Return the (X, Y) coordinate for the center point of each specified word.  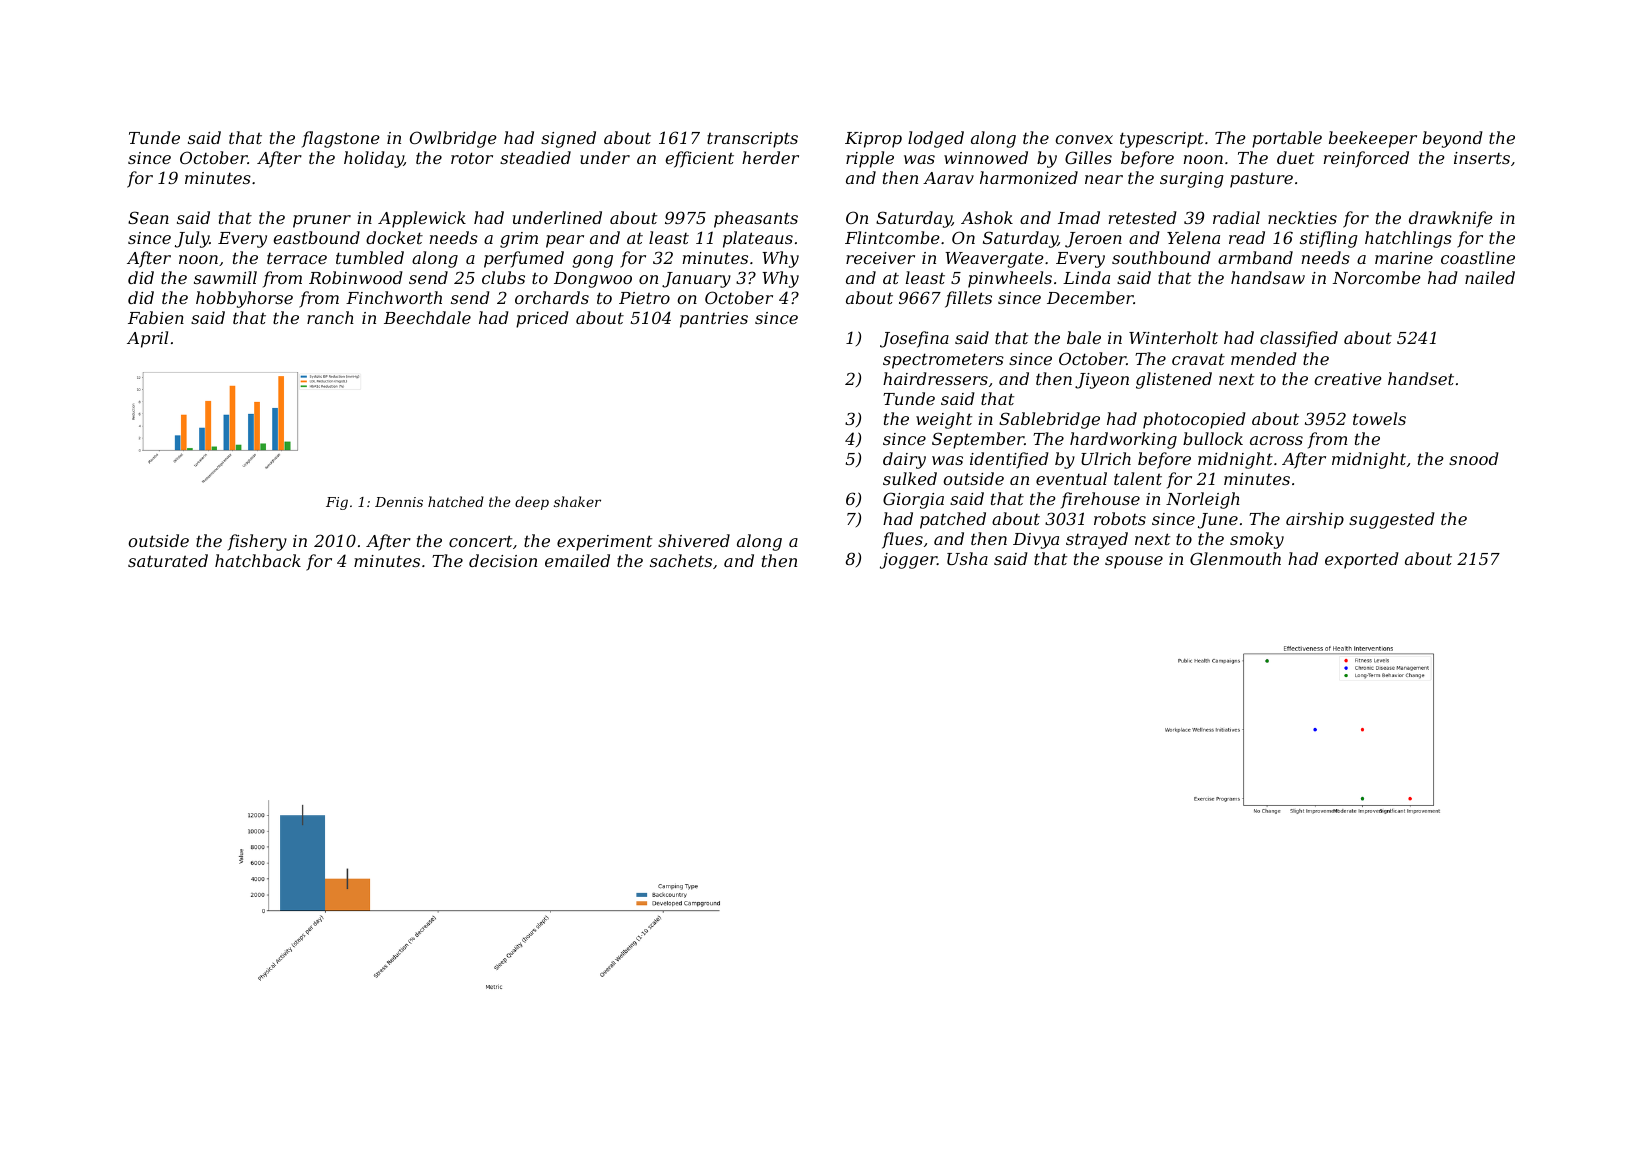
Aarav (948, 178)
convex (1084, 139)
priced (542, 319)
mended (1264, 358)
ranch (330, 317)
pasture (1261, 180)
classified (1299, 339)
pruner (322, 221)
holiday (374, 159)
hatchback (258, 560)
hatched (456, 501)
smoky (1257, 540)
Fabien (156, 317)
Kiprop (873, 140)
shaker (577, 501)
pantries (714, 320)
